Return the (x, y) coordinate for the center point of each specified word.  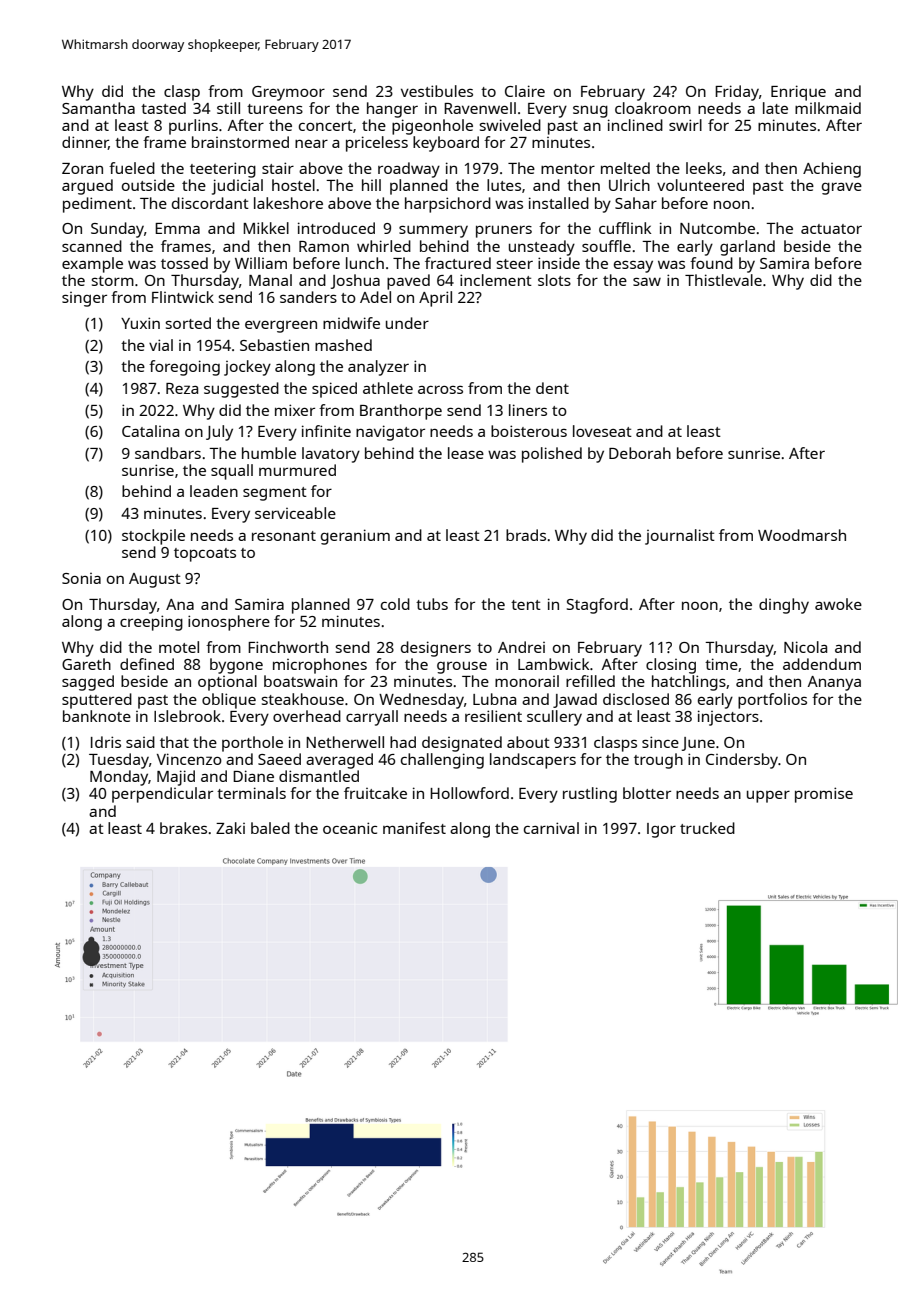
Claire (525, 91)
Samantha (98, 108)
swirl (685, 125)
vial (161, 345)
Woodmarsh (802, 535)
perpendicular (162, 795)
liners (528, 410)
